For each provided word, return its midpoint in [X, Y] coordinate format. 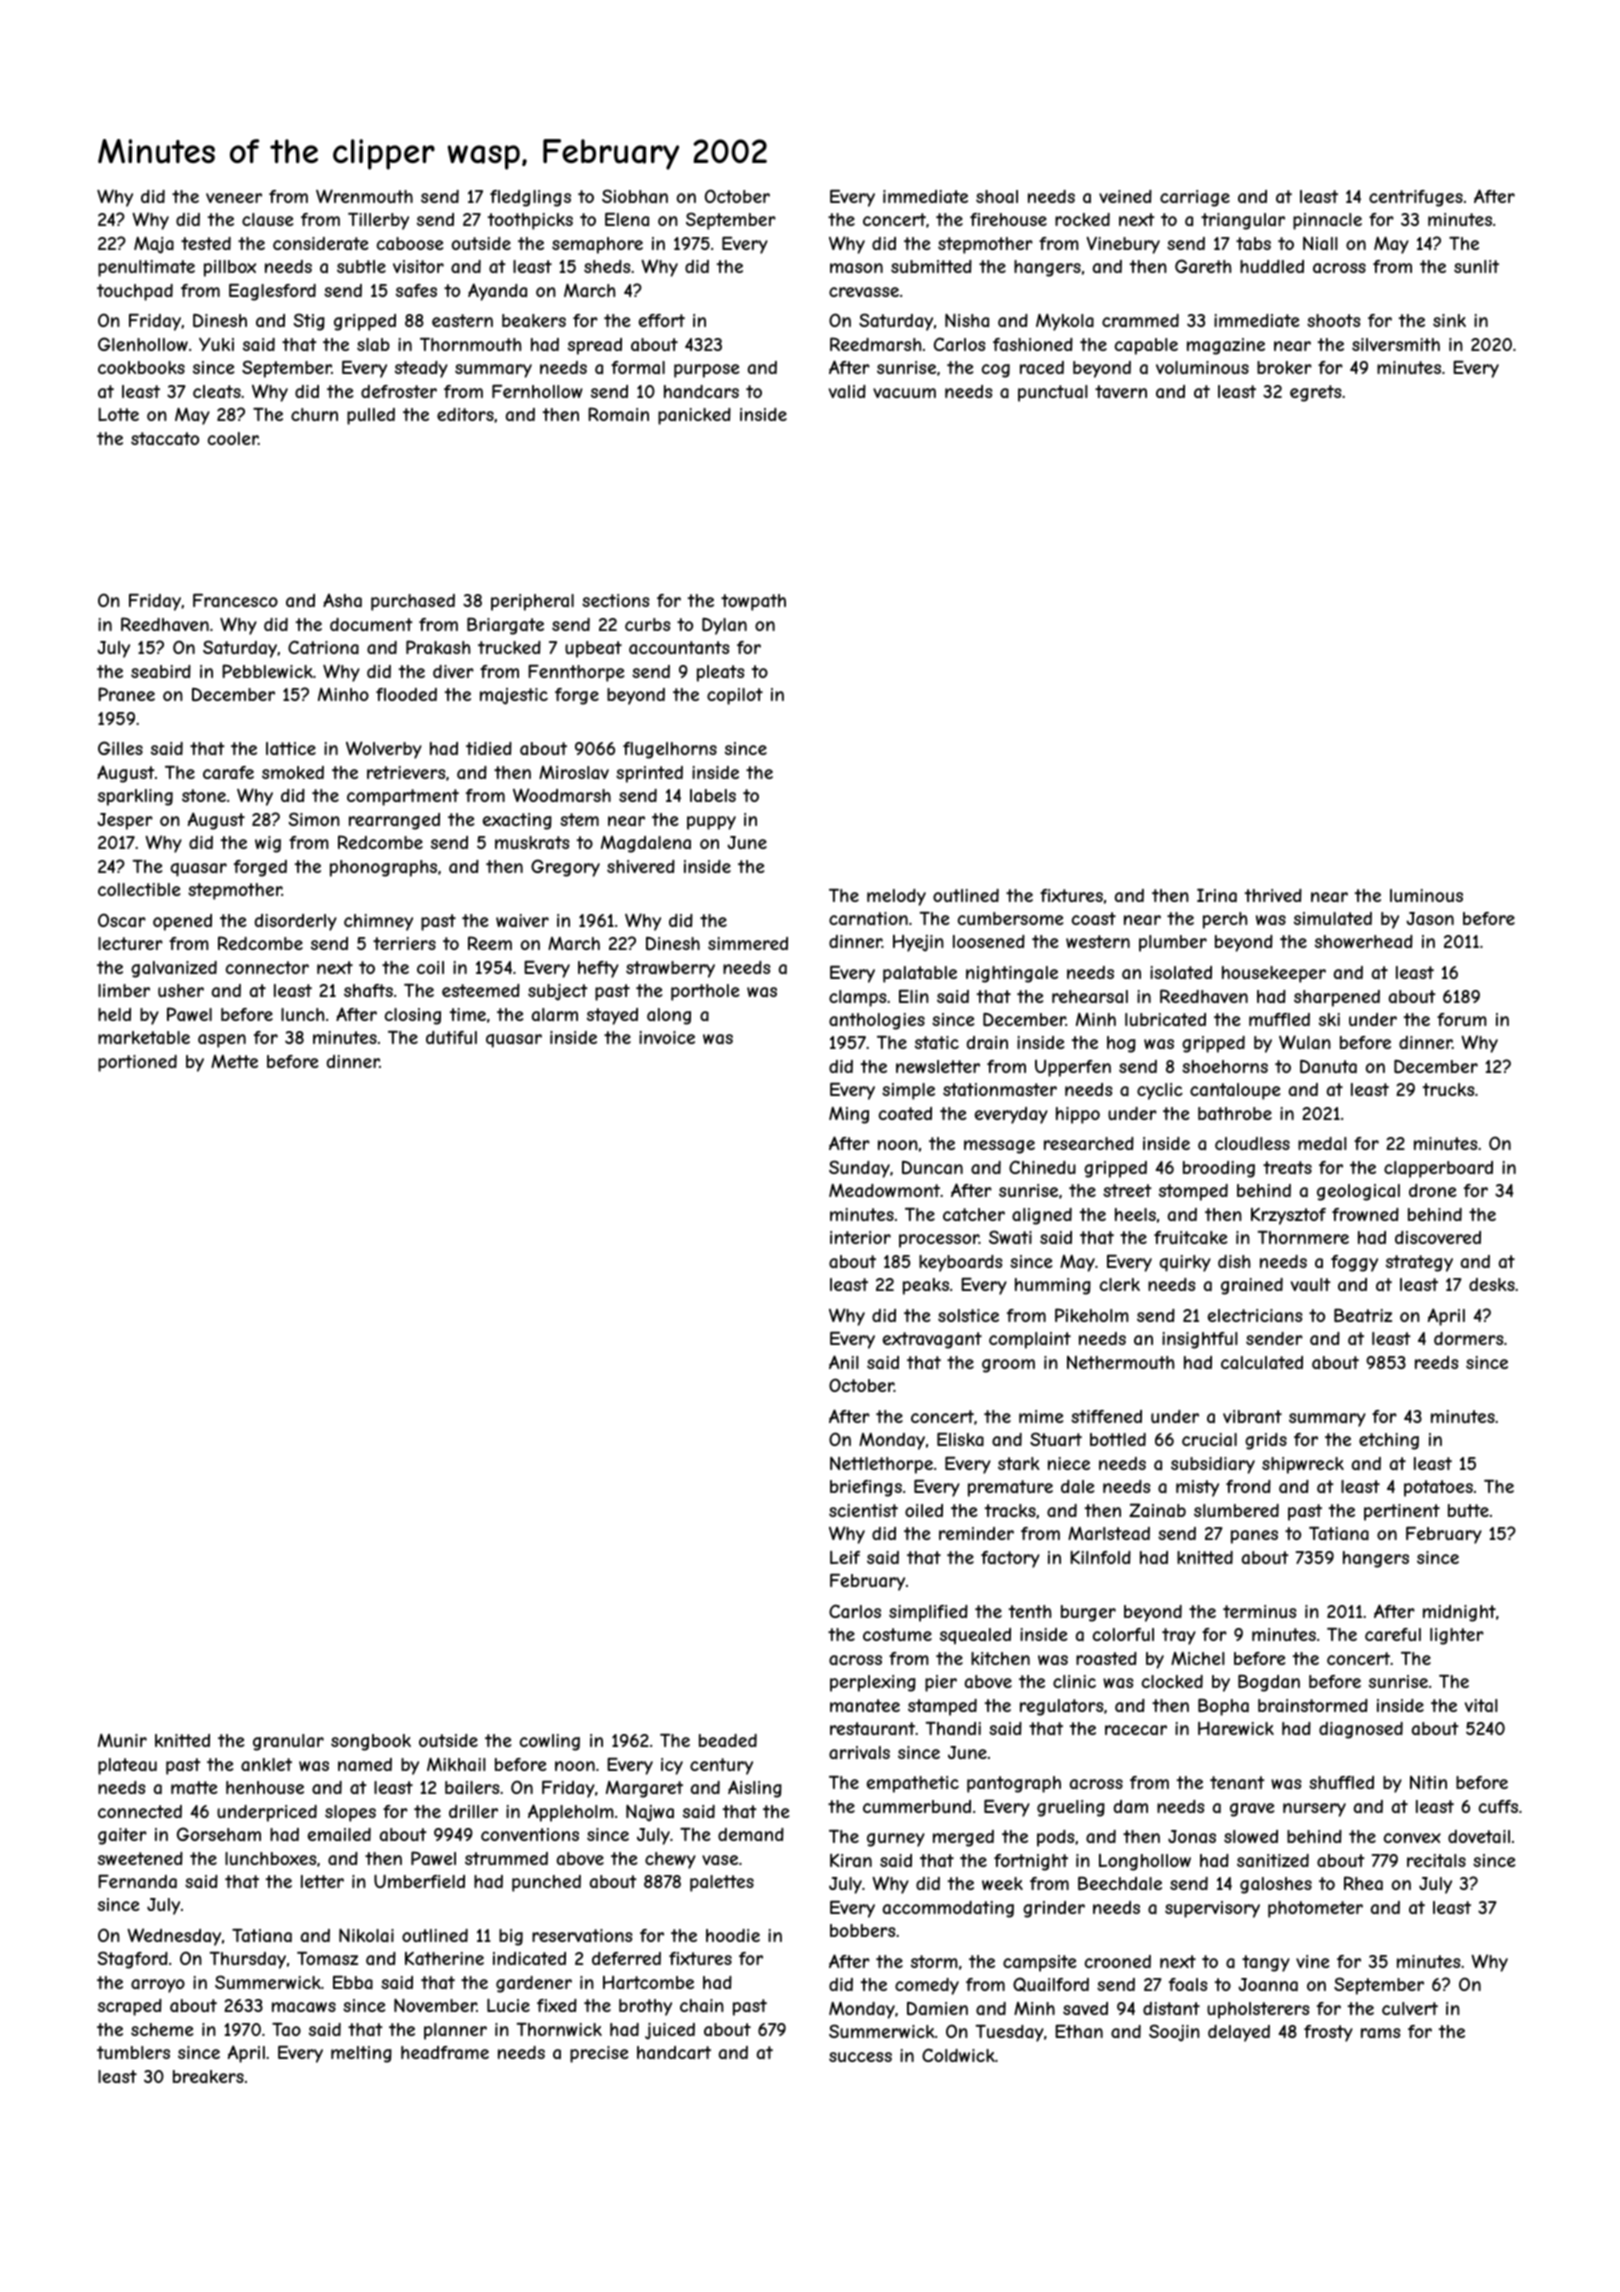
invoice [667, 1037]
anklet [266, 1764]
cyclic [1160, 1091]
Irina [1217, 895]
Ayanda [497, 292]
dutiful [451, 1037]
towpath [753, 602]
